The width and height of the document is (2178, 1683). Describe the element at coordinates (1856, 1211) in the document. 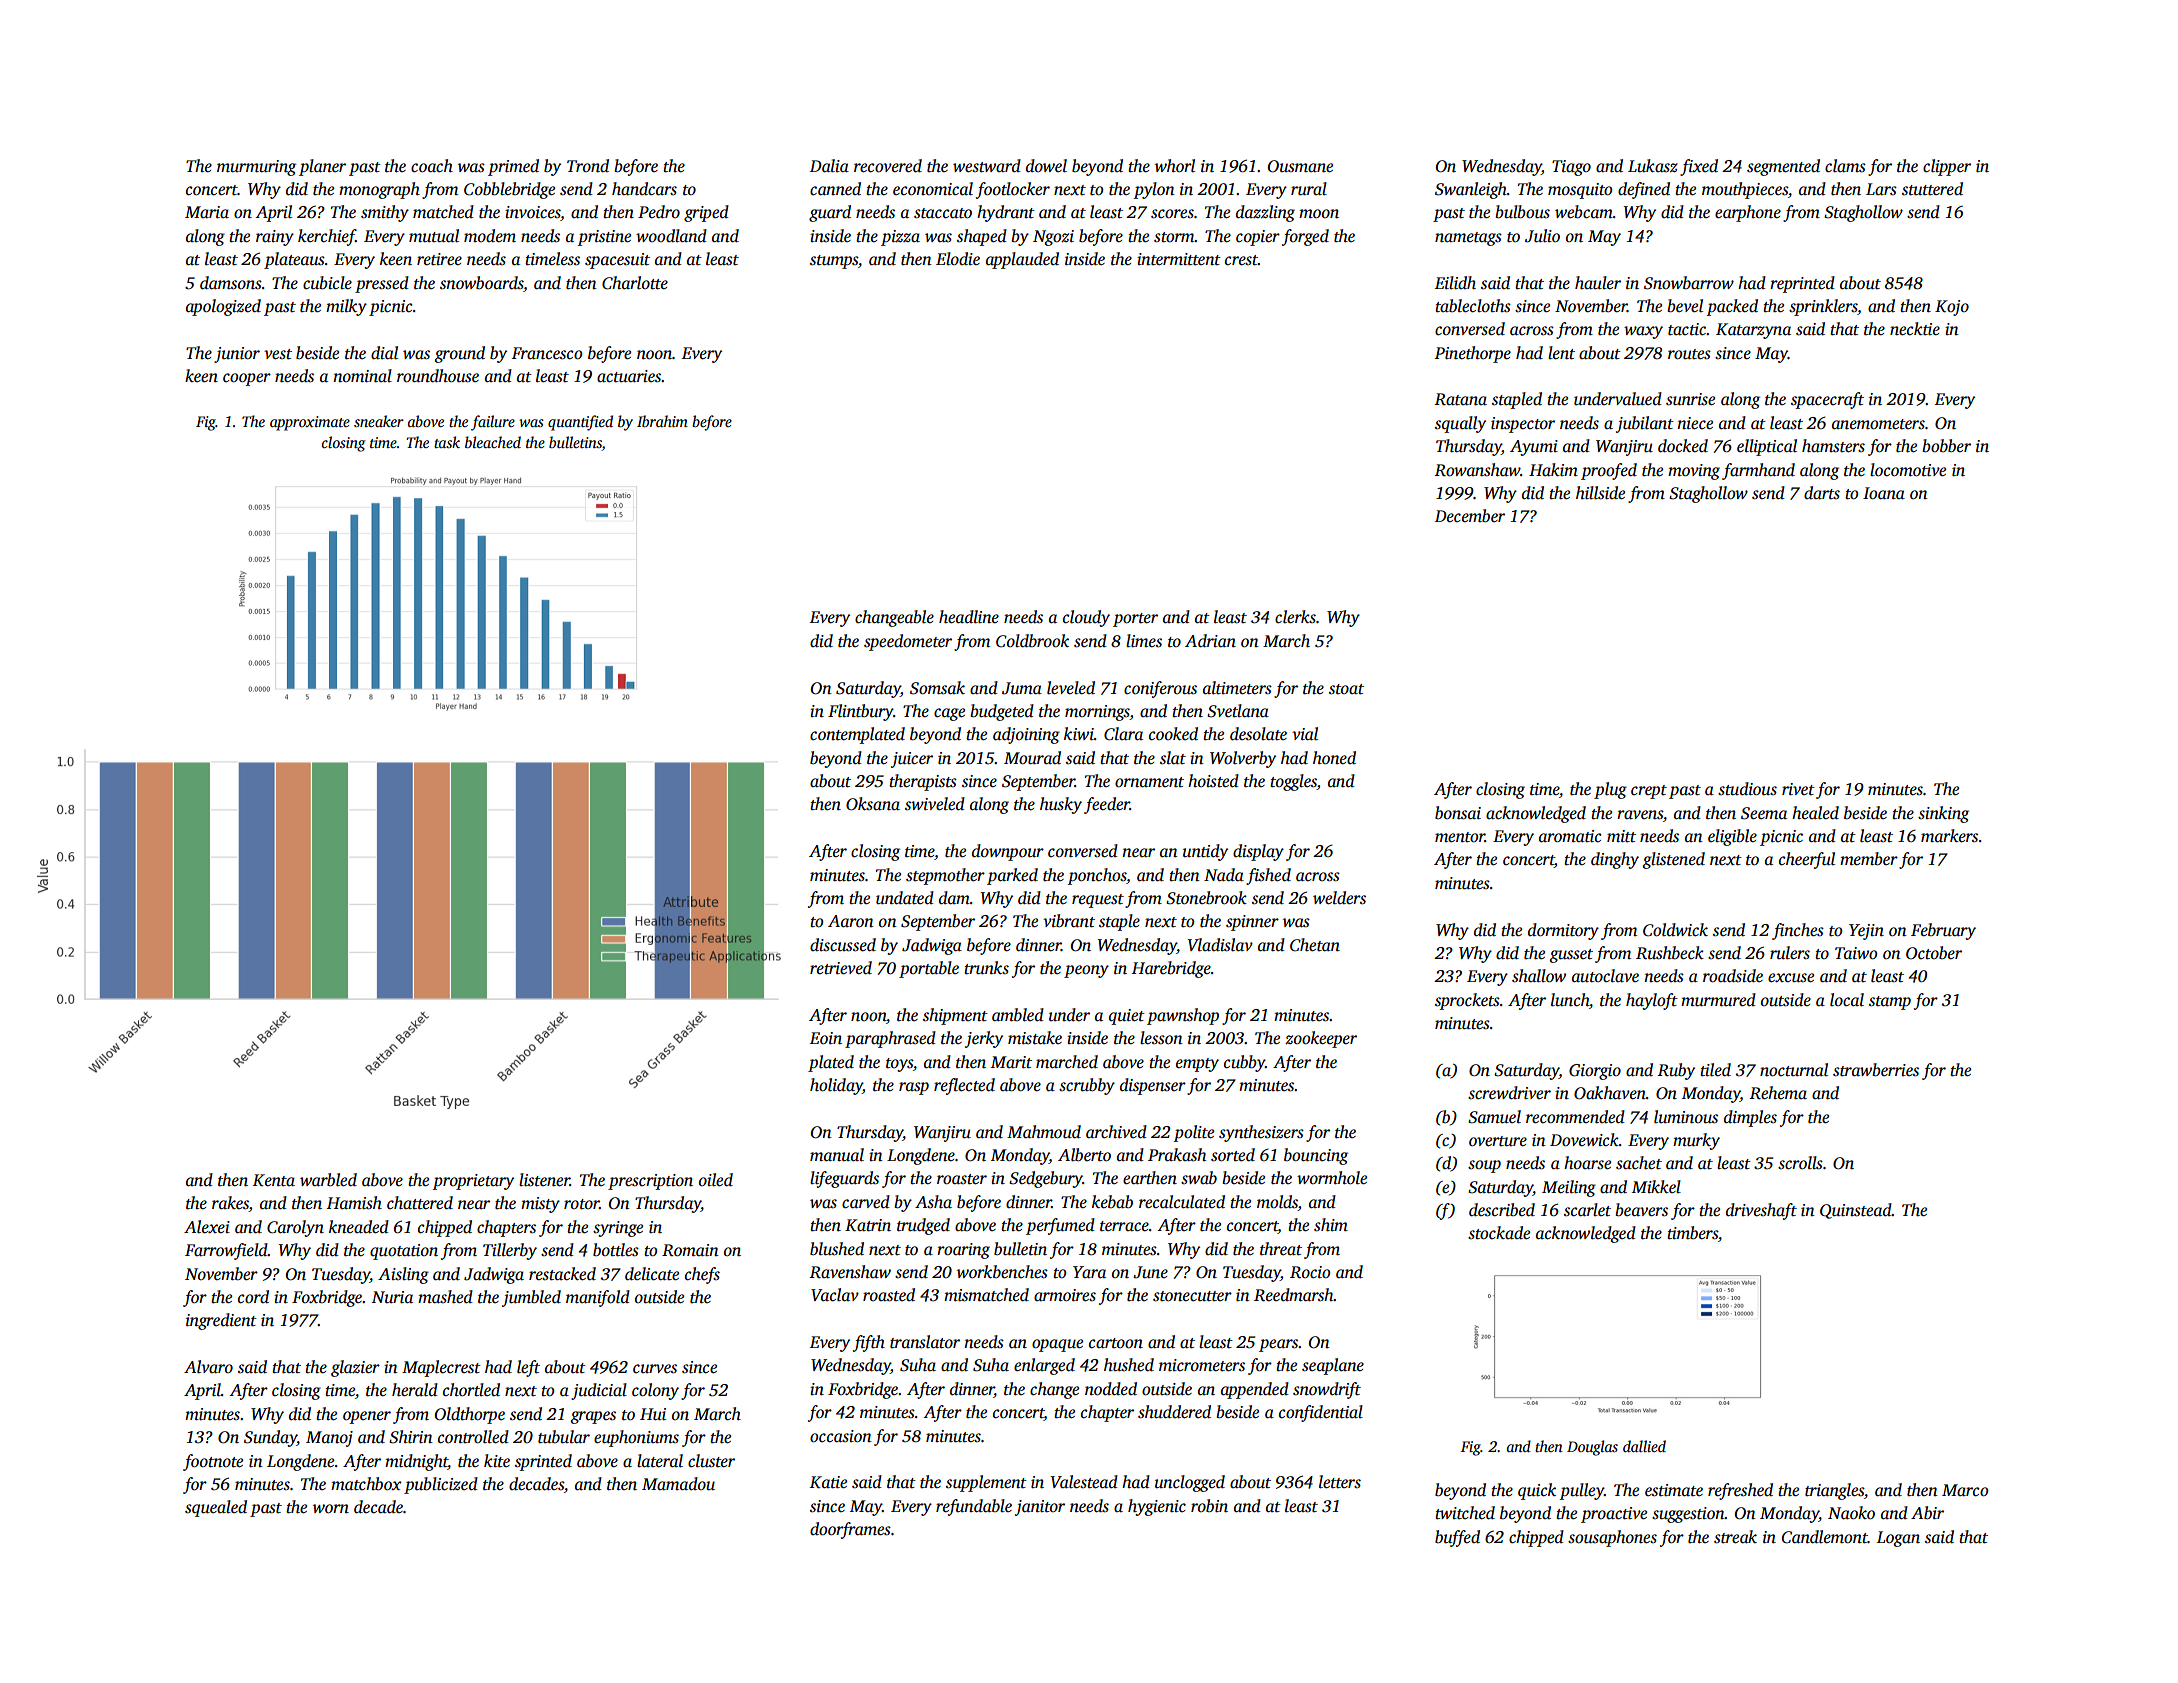

I see `Quinstead` at that location.
